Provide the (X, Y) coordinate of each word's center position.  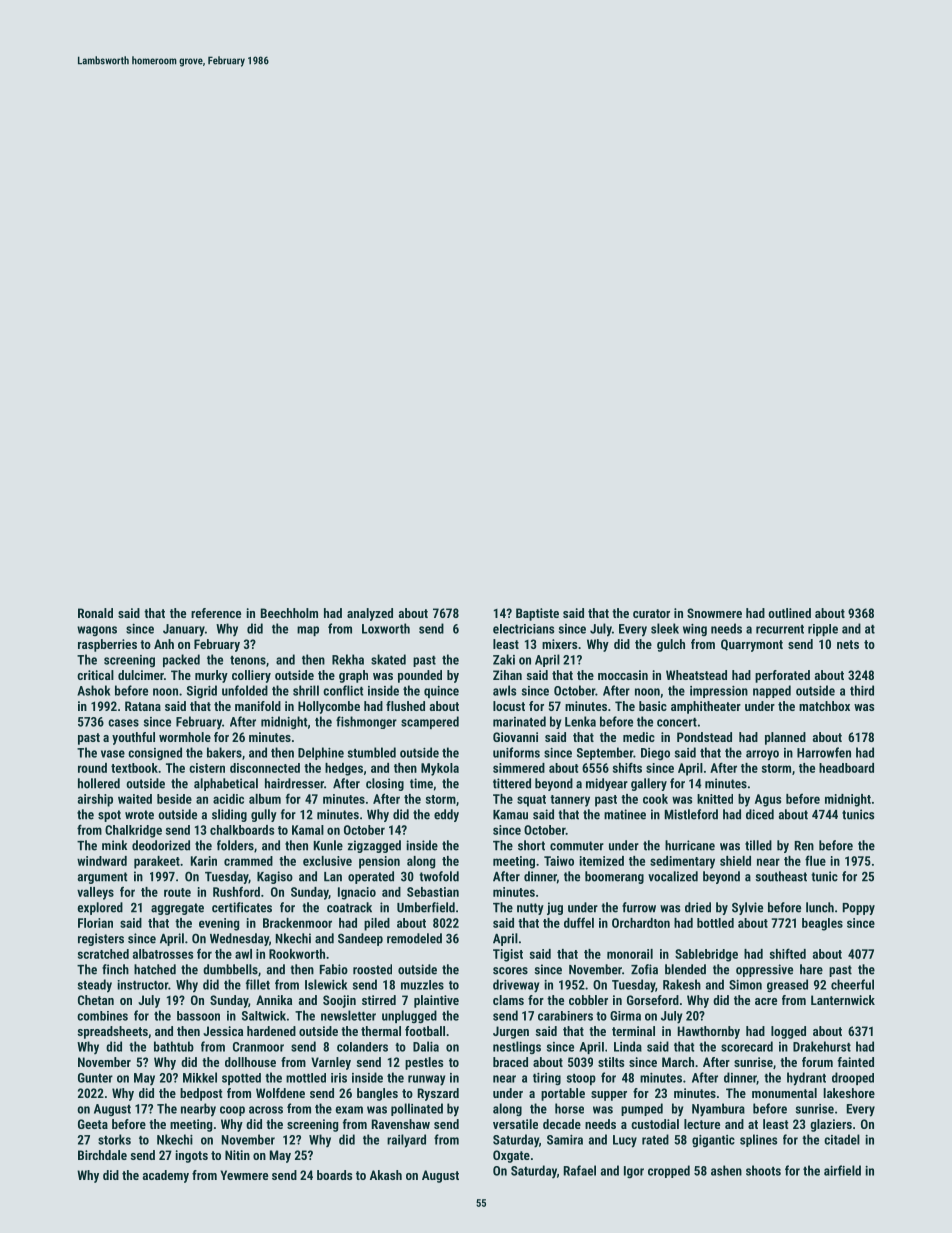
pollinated (417, 1109)
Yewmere (244, 1175)
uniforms (516, 752)
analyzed (370, 614)
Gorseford (653, 1000)
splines (759, 1140)
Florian (95, 923)
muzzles (422, 985)
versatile (515, 1124)
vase (113, 754)
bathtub (174, 1046)
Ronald (95, 613)
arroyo (762, 755)
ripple (823, 630)
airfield (842, 1170)
